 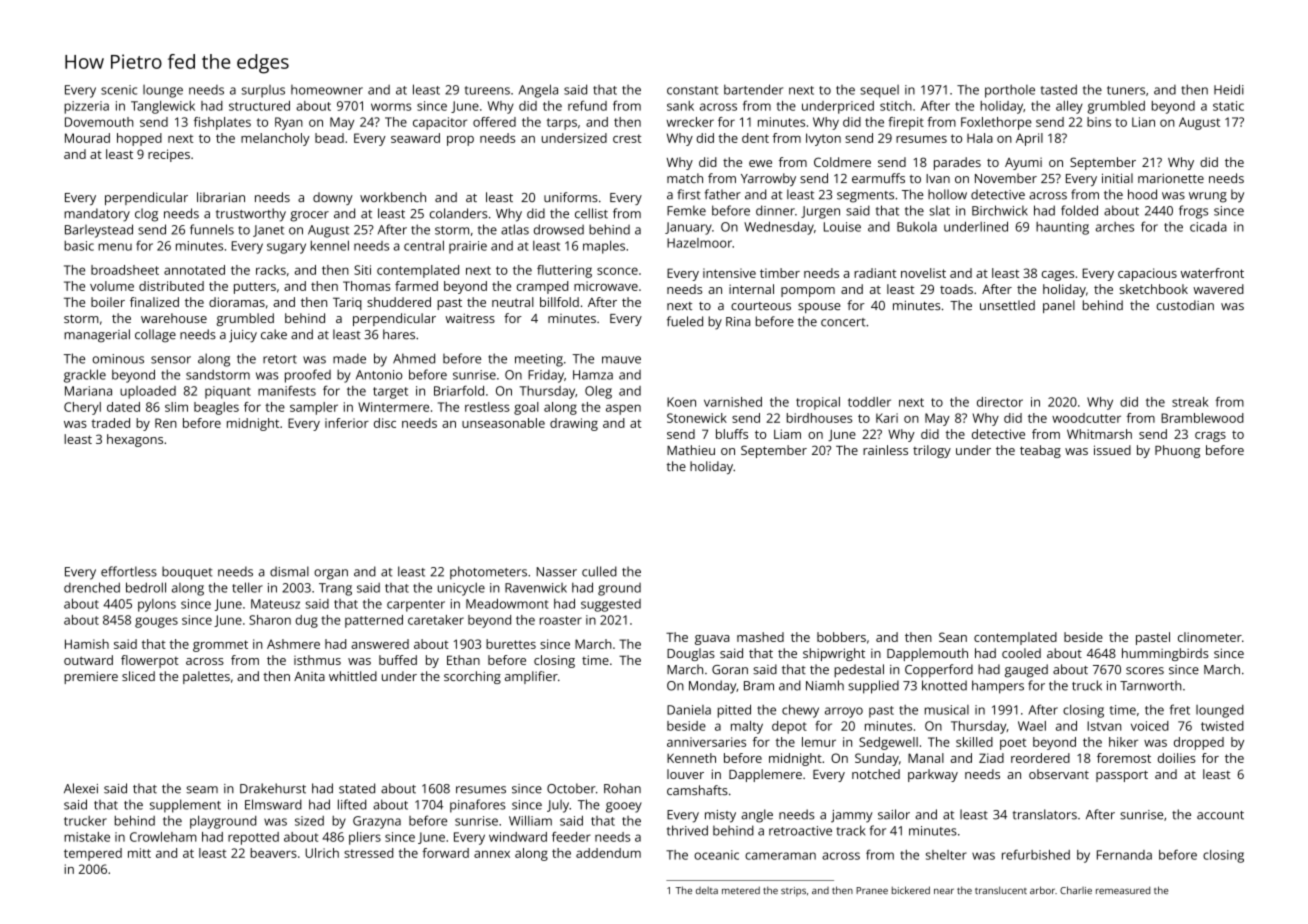 What do you see at coordinates (627, 138) in the page?
I see `crest` at bounding box center [627, 138].
